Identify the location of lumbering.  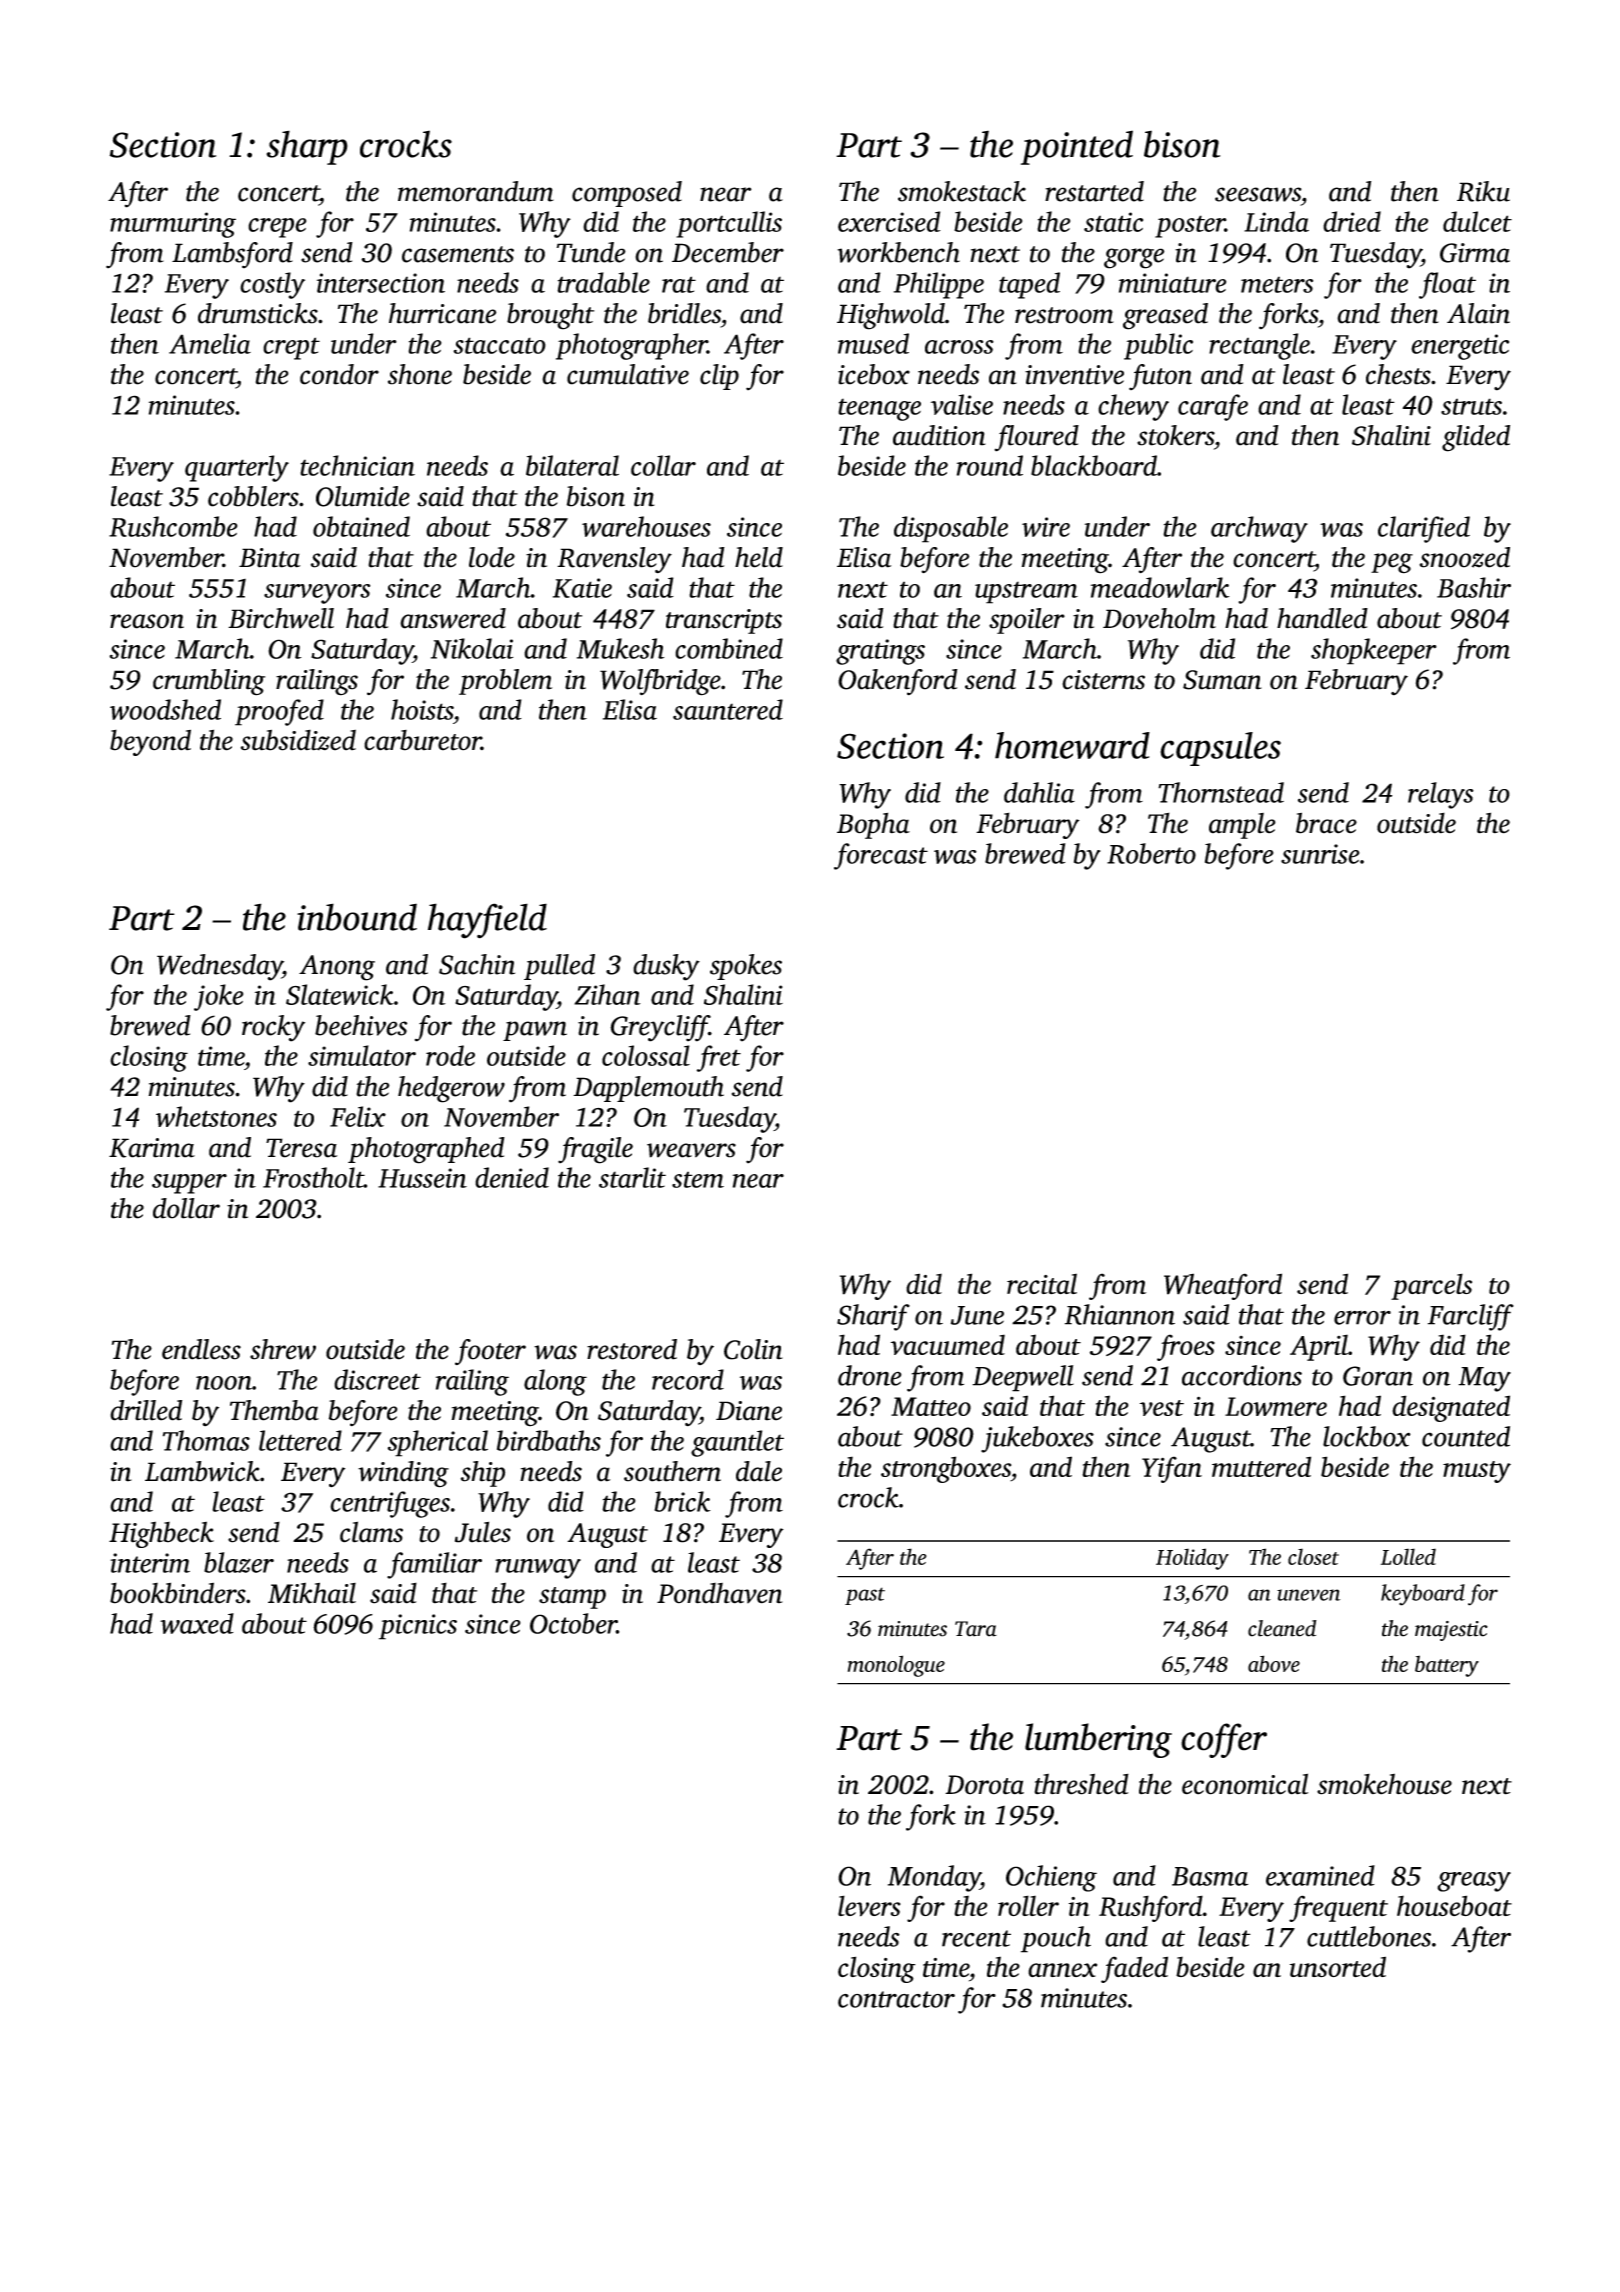
(1098, 1740).
